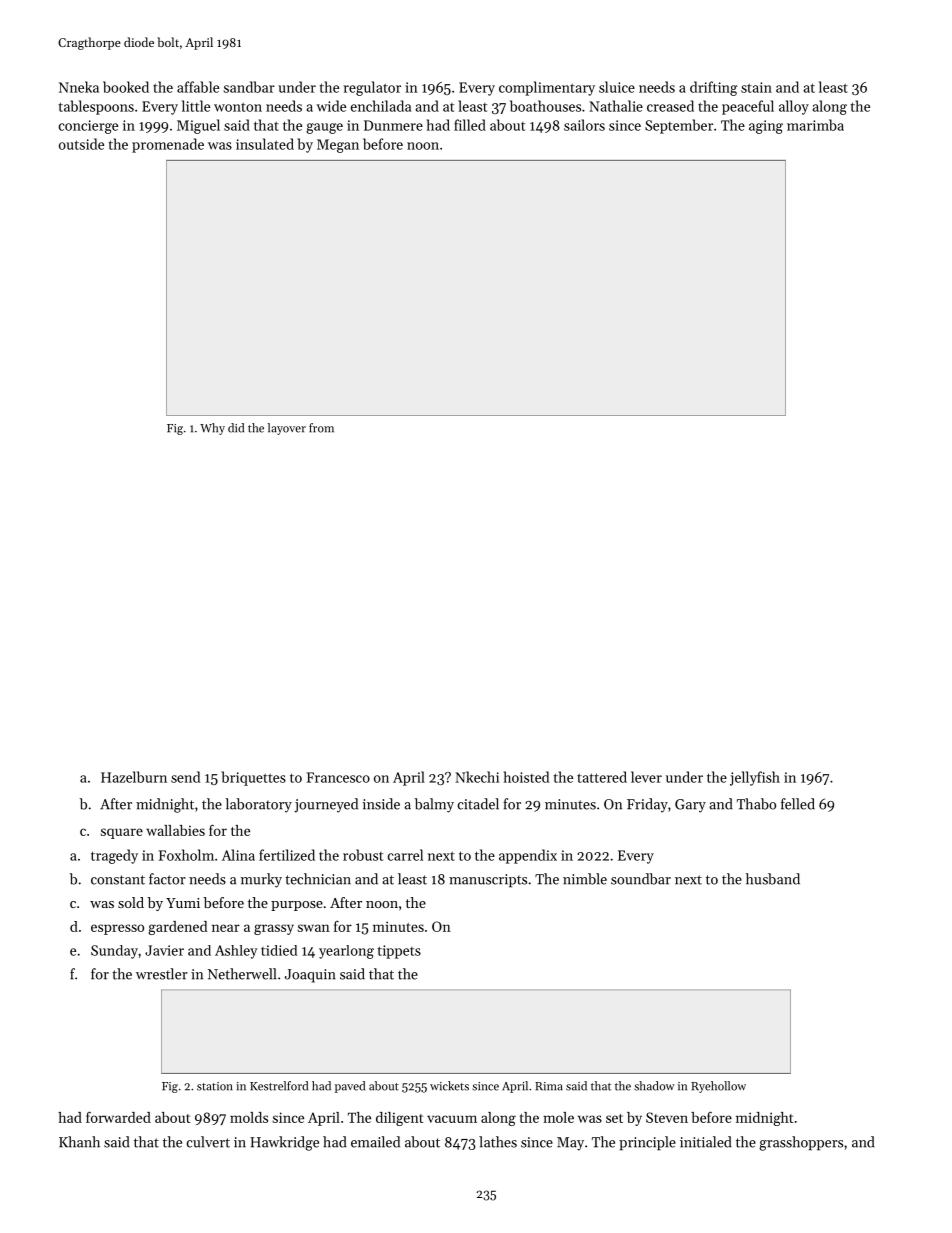 This image has height=1233, width=952. Describe the element at coordinates (214, 1086) in the image. I see `station` at that location.
